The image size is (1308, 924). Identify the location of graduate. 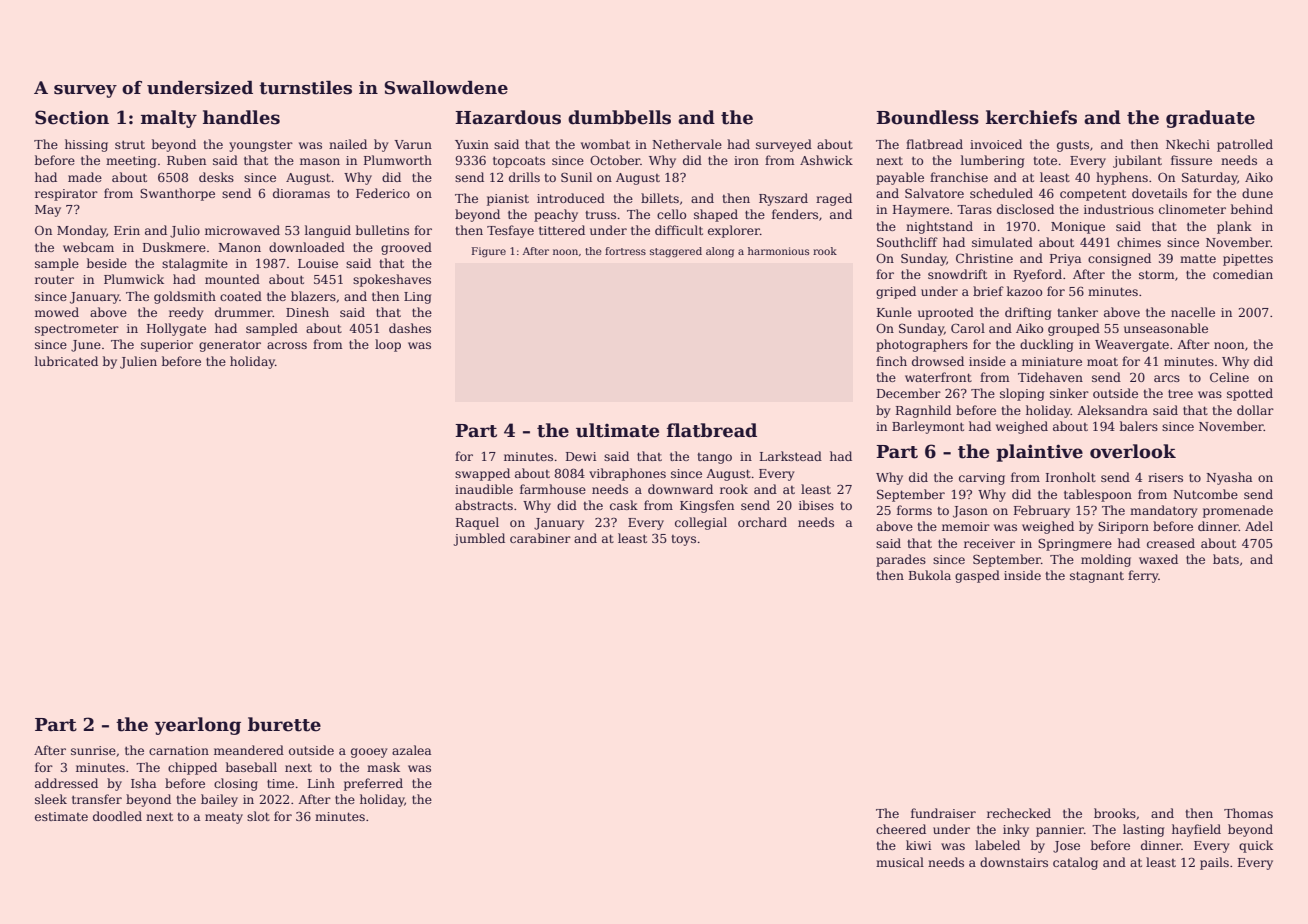
(1210, 119).
